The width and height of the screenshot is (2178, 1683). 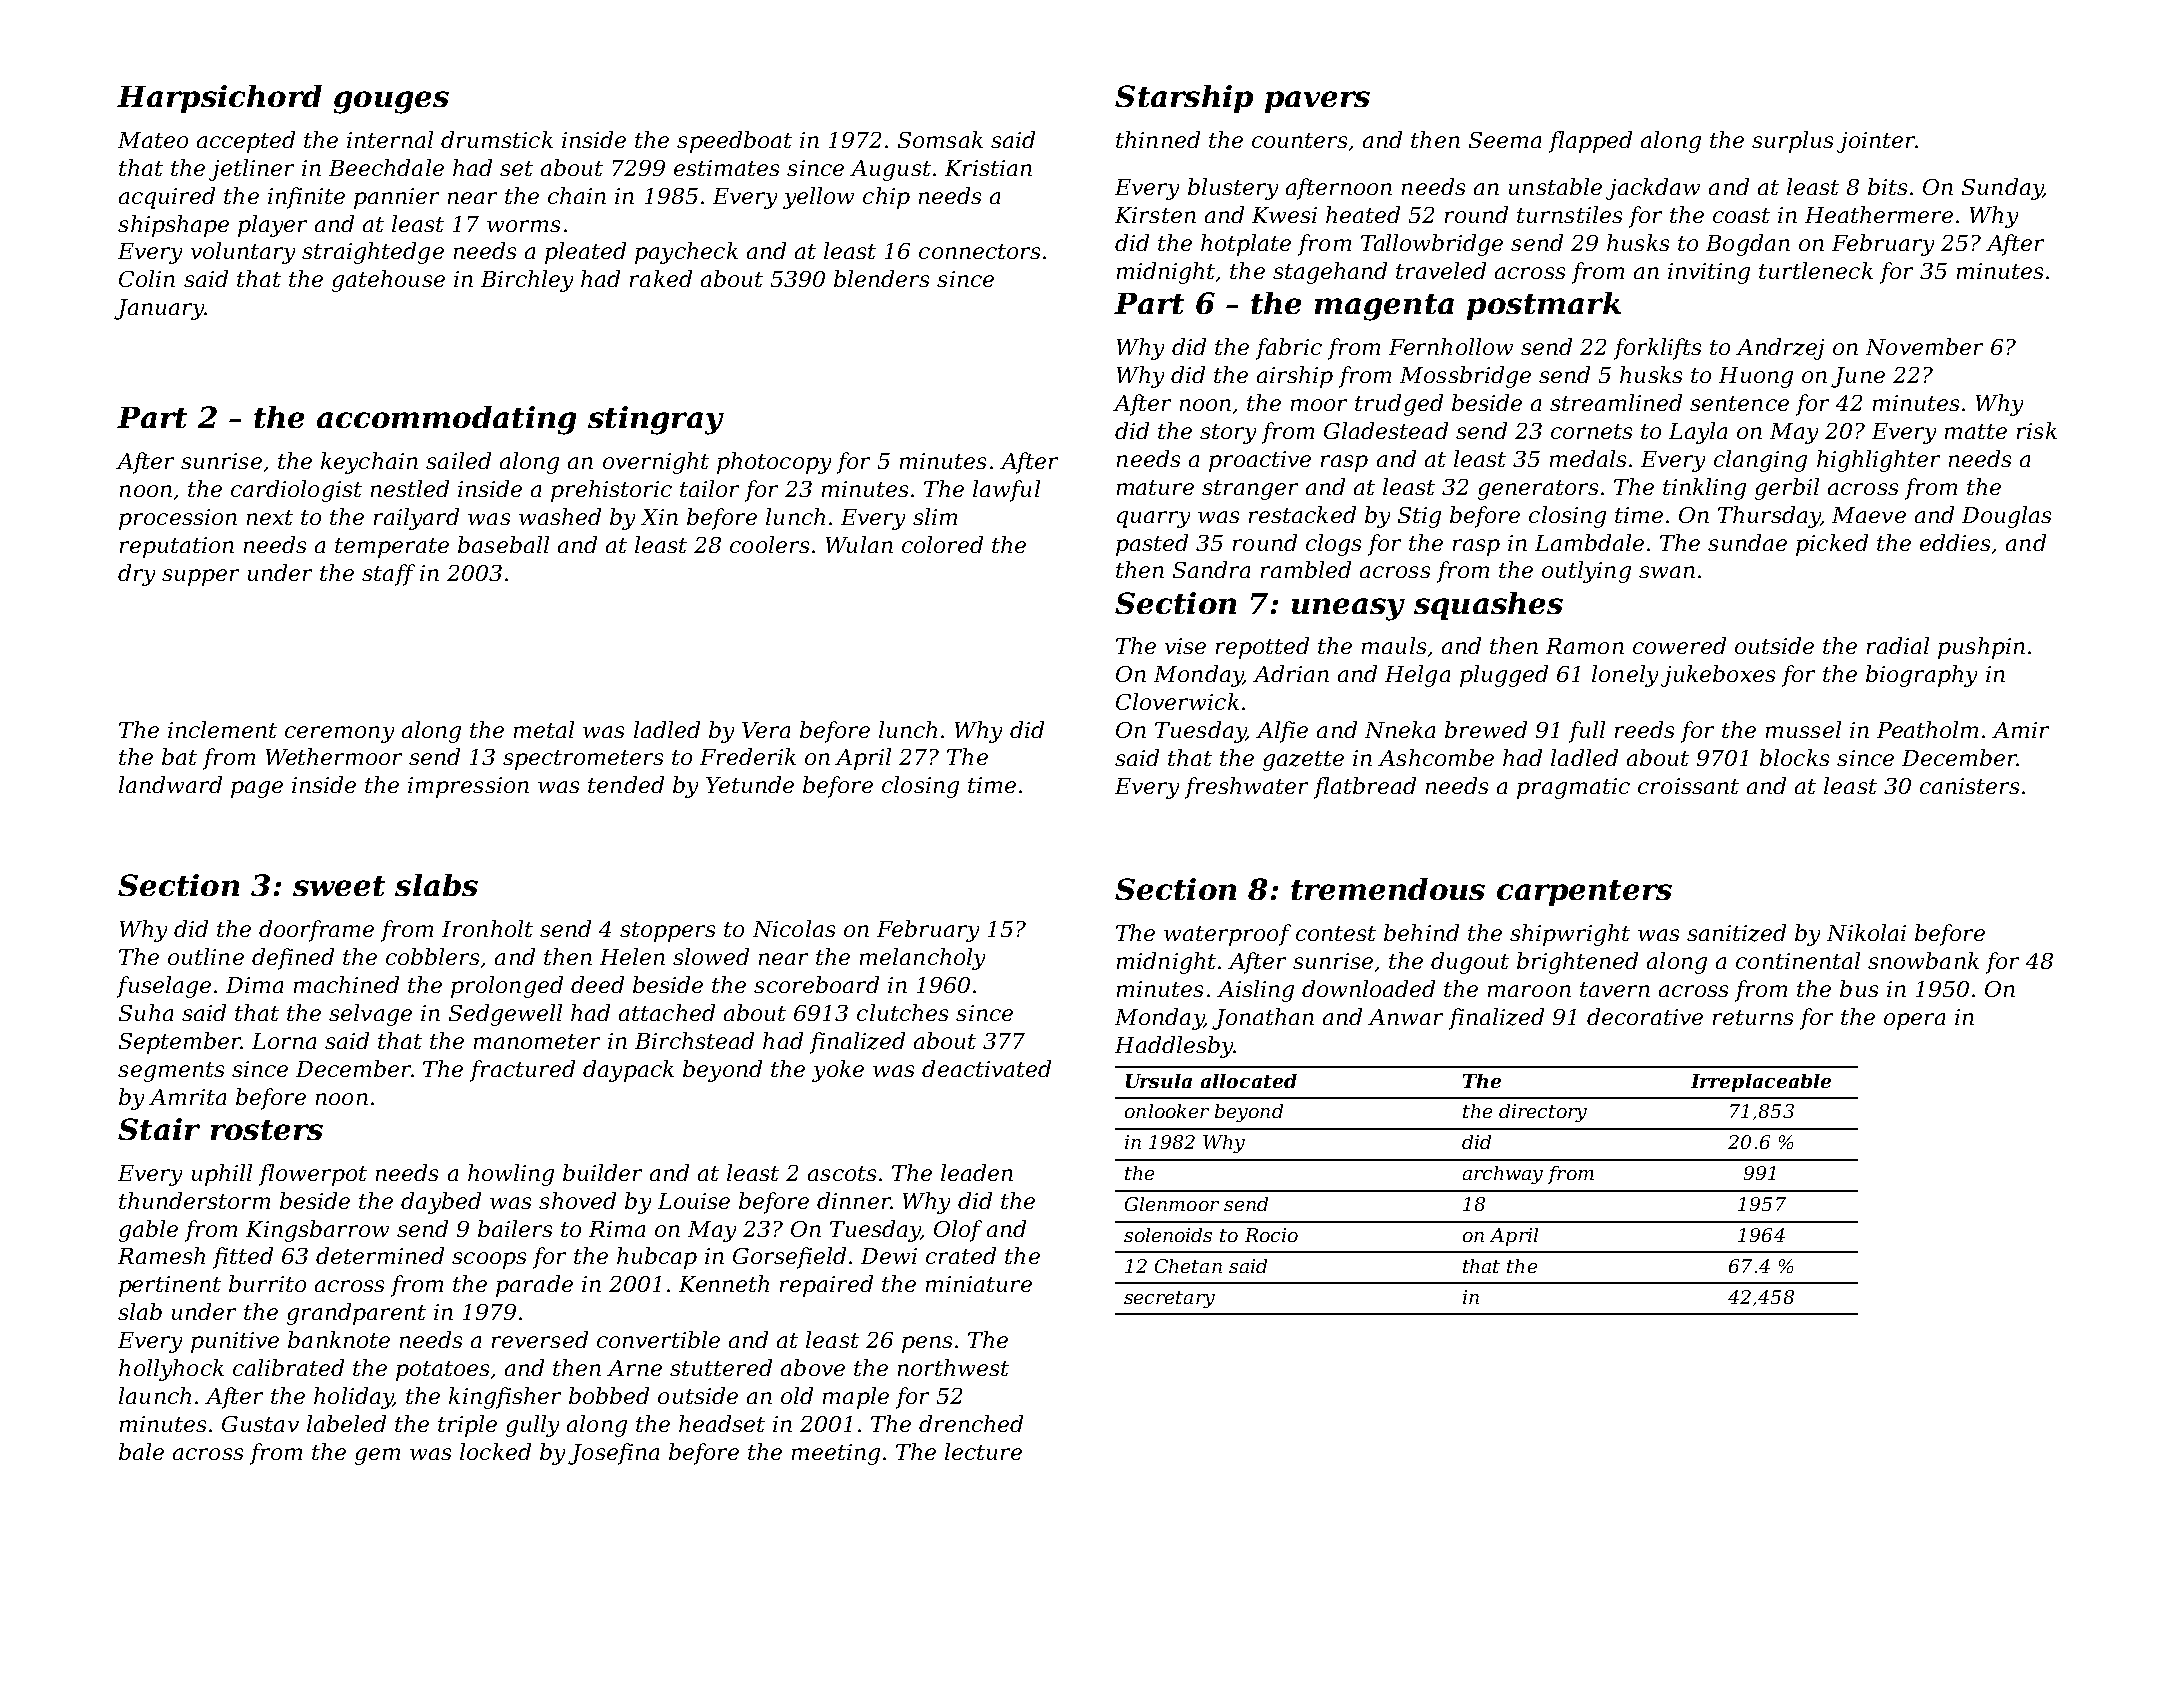 I want to click on blenders, so click(x=881, y=278).
